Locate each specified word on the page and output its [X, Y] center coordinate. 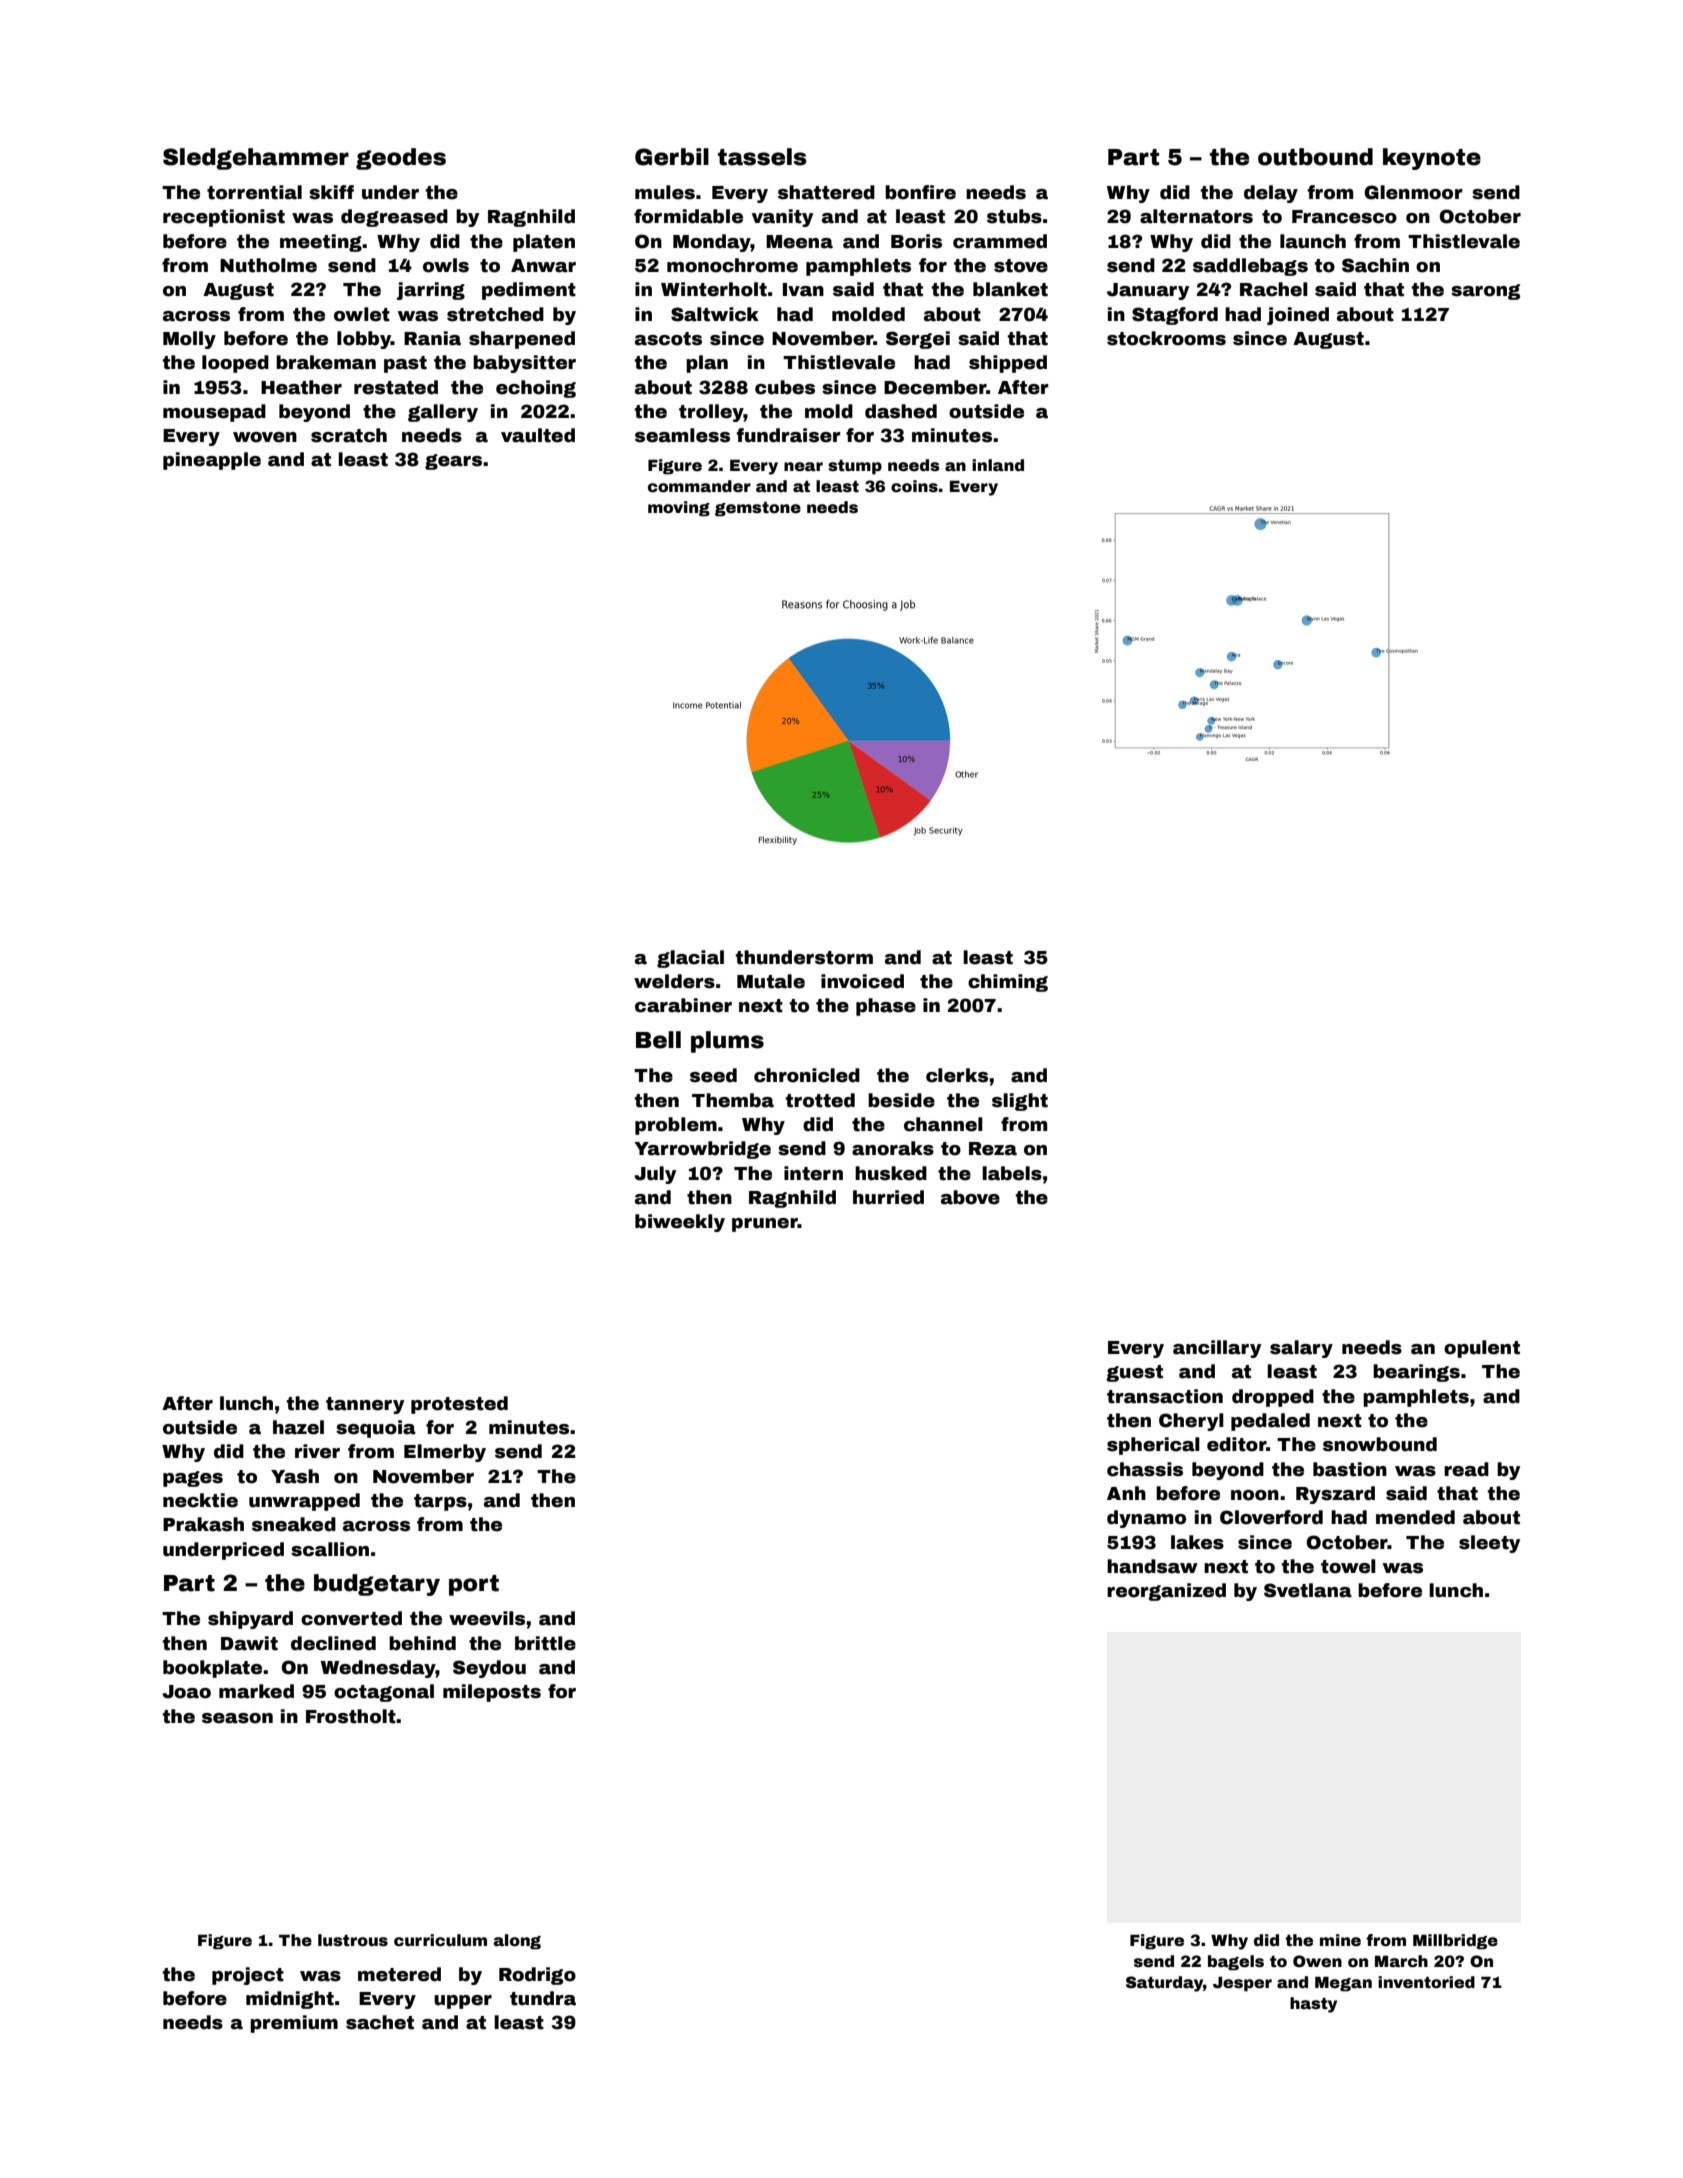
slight [1020, 1102]
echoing [536, 389]
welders [674, 981]
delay [1271, 194]
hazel [298, 1427]
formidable [688, 216]
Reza [993, 1149]
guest [1134, 1373]
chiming [1008, 983]
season [237, 1718]
